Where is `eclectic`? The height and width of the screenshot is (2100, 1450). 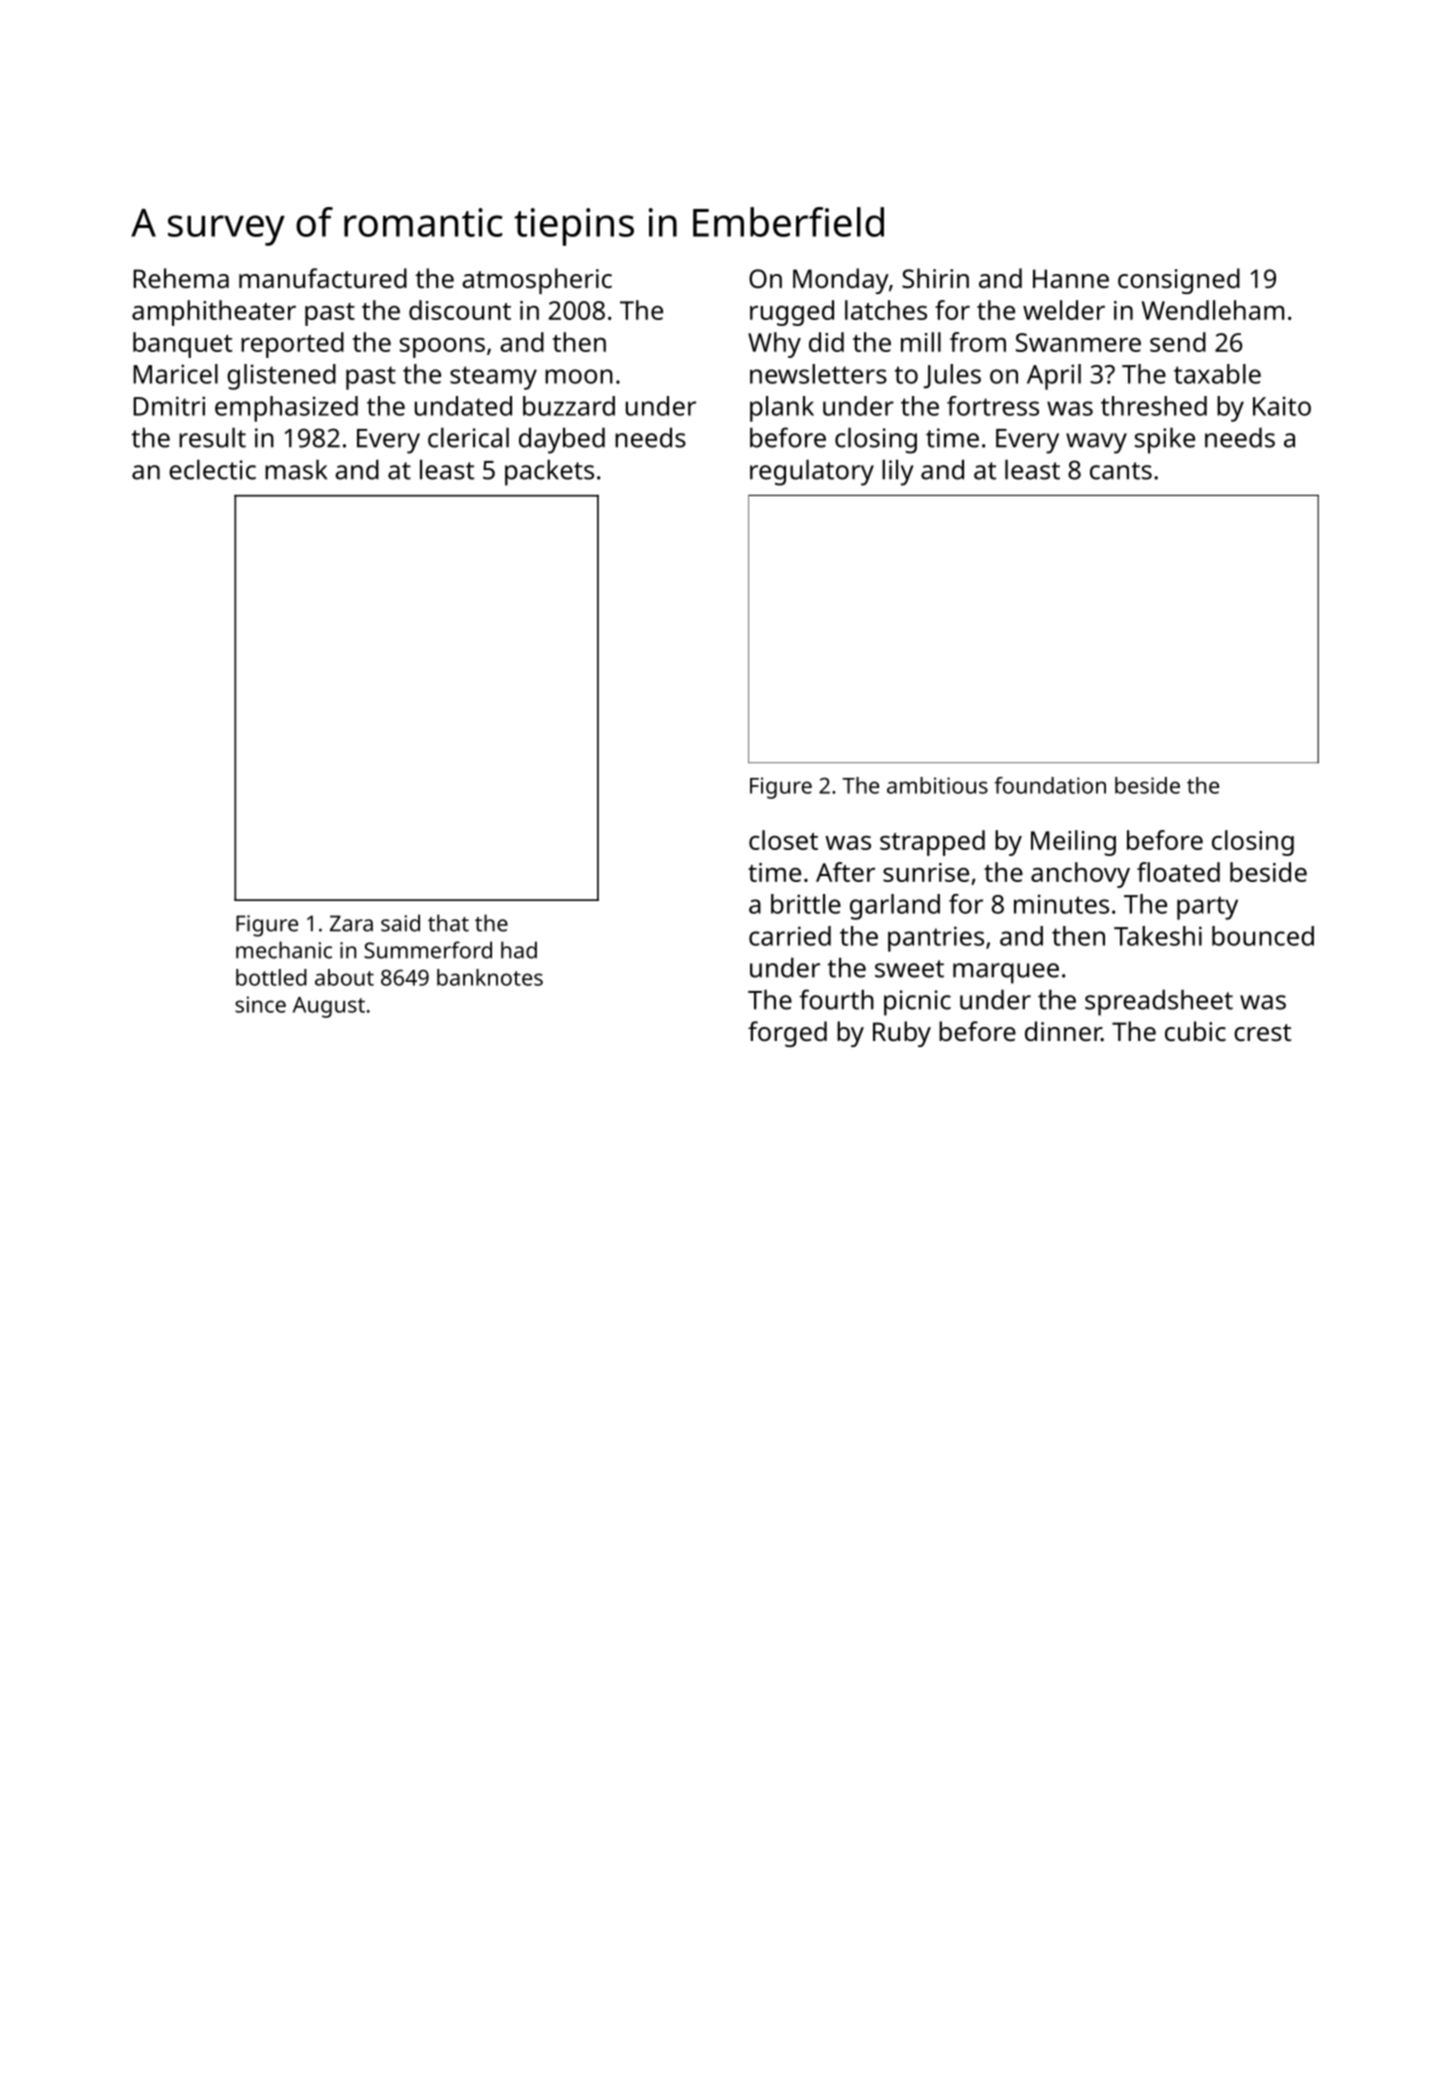 eclectic is located at coordinates (212, 469).
